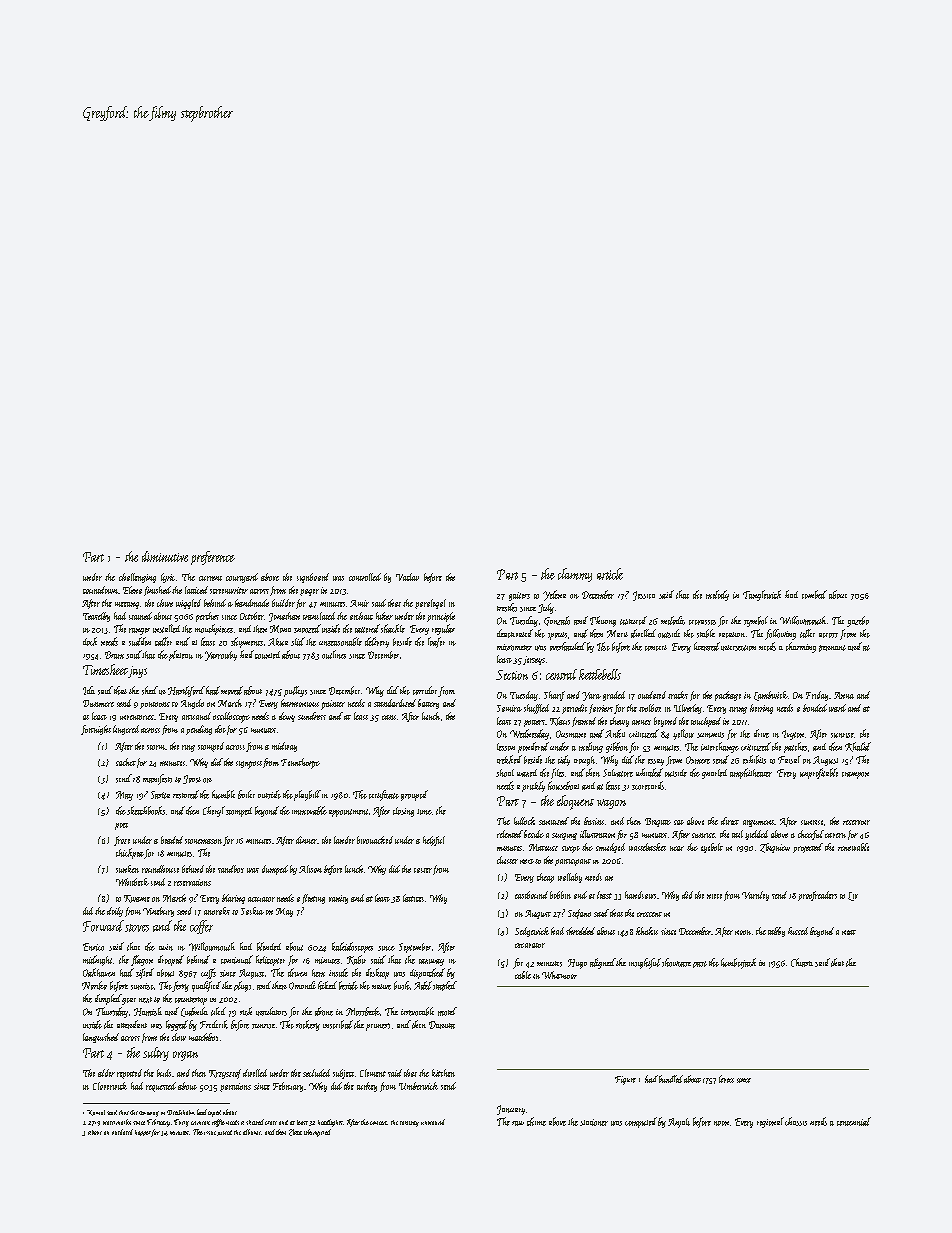  What do you see at coordinates (213, 558) in the screenshot?
I see `preference` at bounding box center [213, 558].
